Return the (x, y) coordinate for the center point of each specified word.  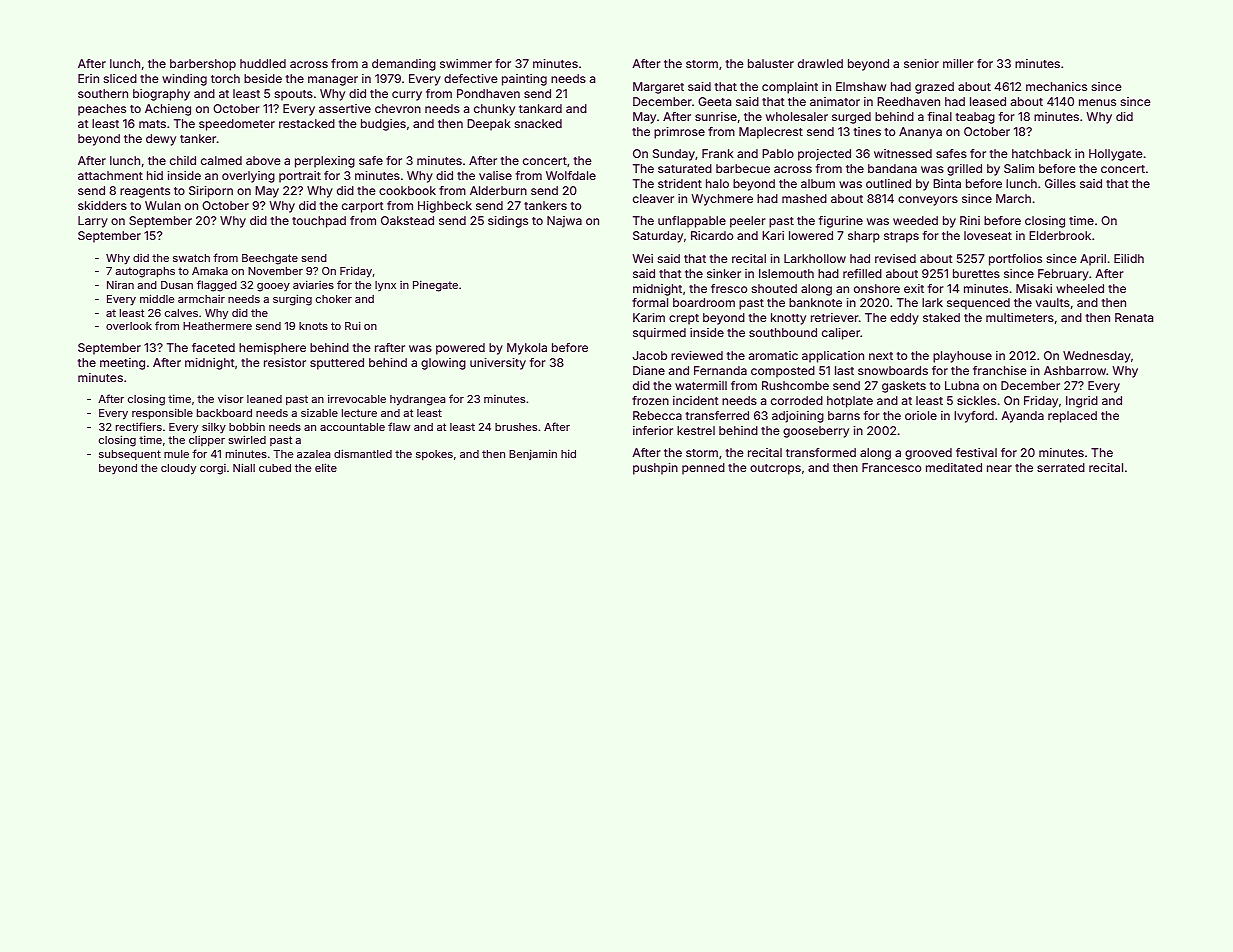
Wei (642, 258)
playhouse (962, 357)
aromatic (773, 355)
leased (988, 101)
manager (333, 81)
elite (326, 467)
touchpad (319, 222)
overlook (129, 326)
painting (524, 80)
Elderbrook (1060, 235)
